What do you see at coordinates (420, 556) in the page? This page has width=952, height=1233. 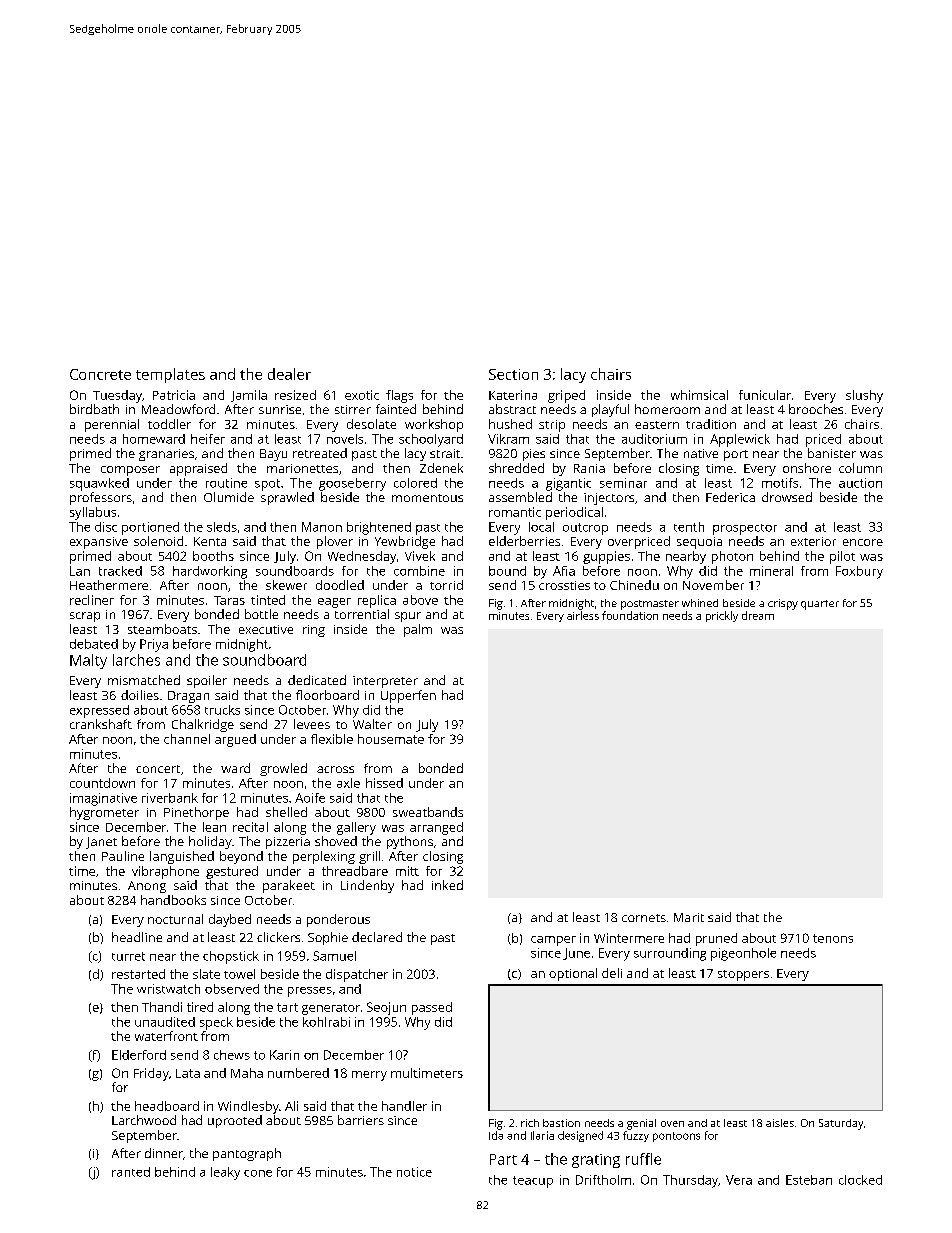 I see `Vivek` at bounding box center [420, 556].
